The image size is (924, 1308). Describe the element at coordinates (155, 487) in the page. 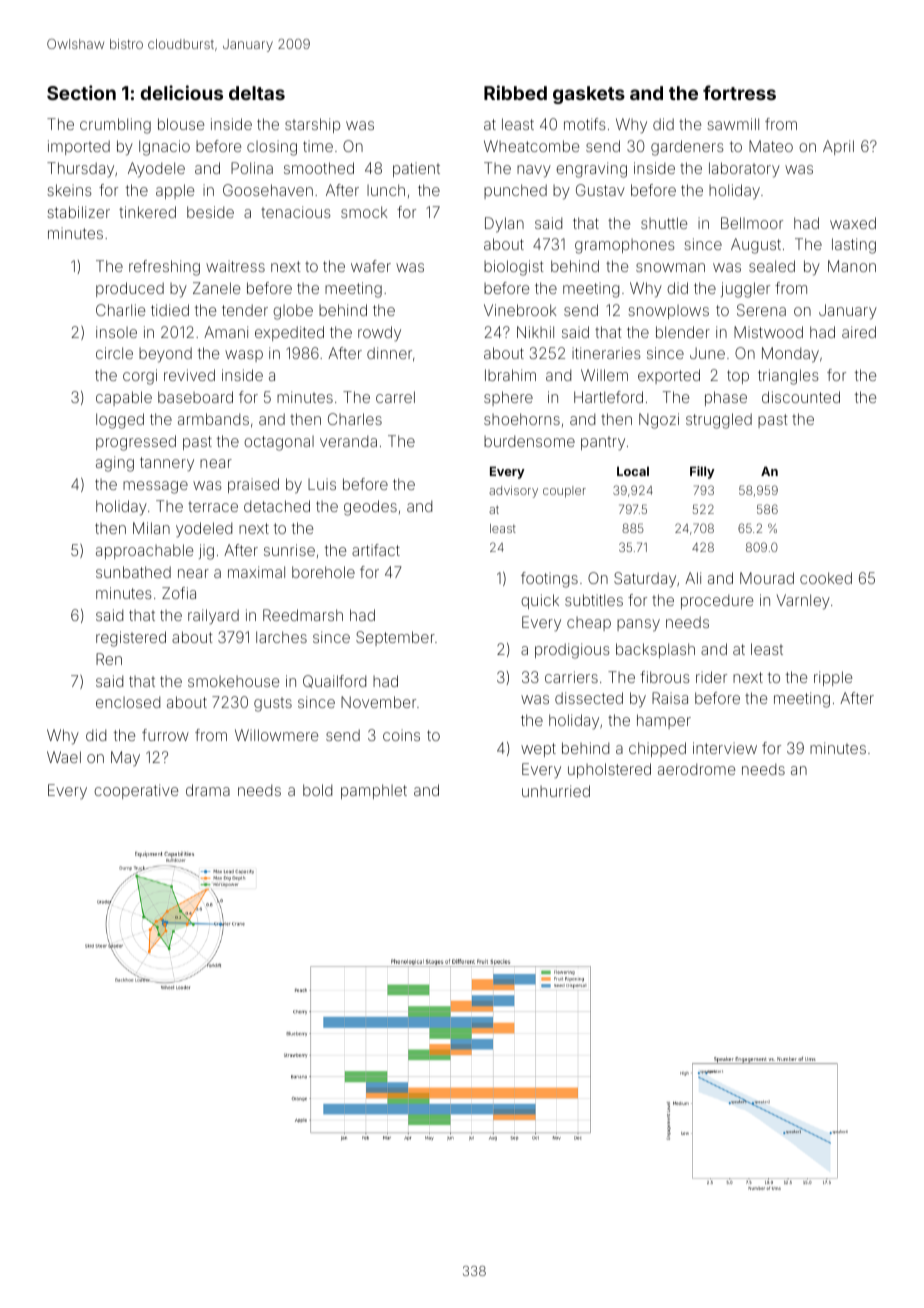

I see `message` at that location.
